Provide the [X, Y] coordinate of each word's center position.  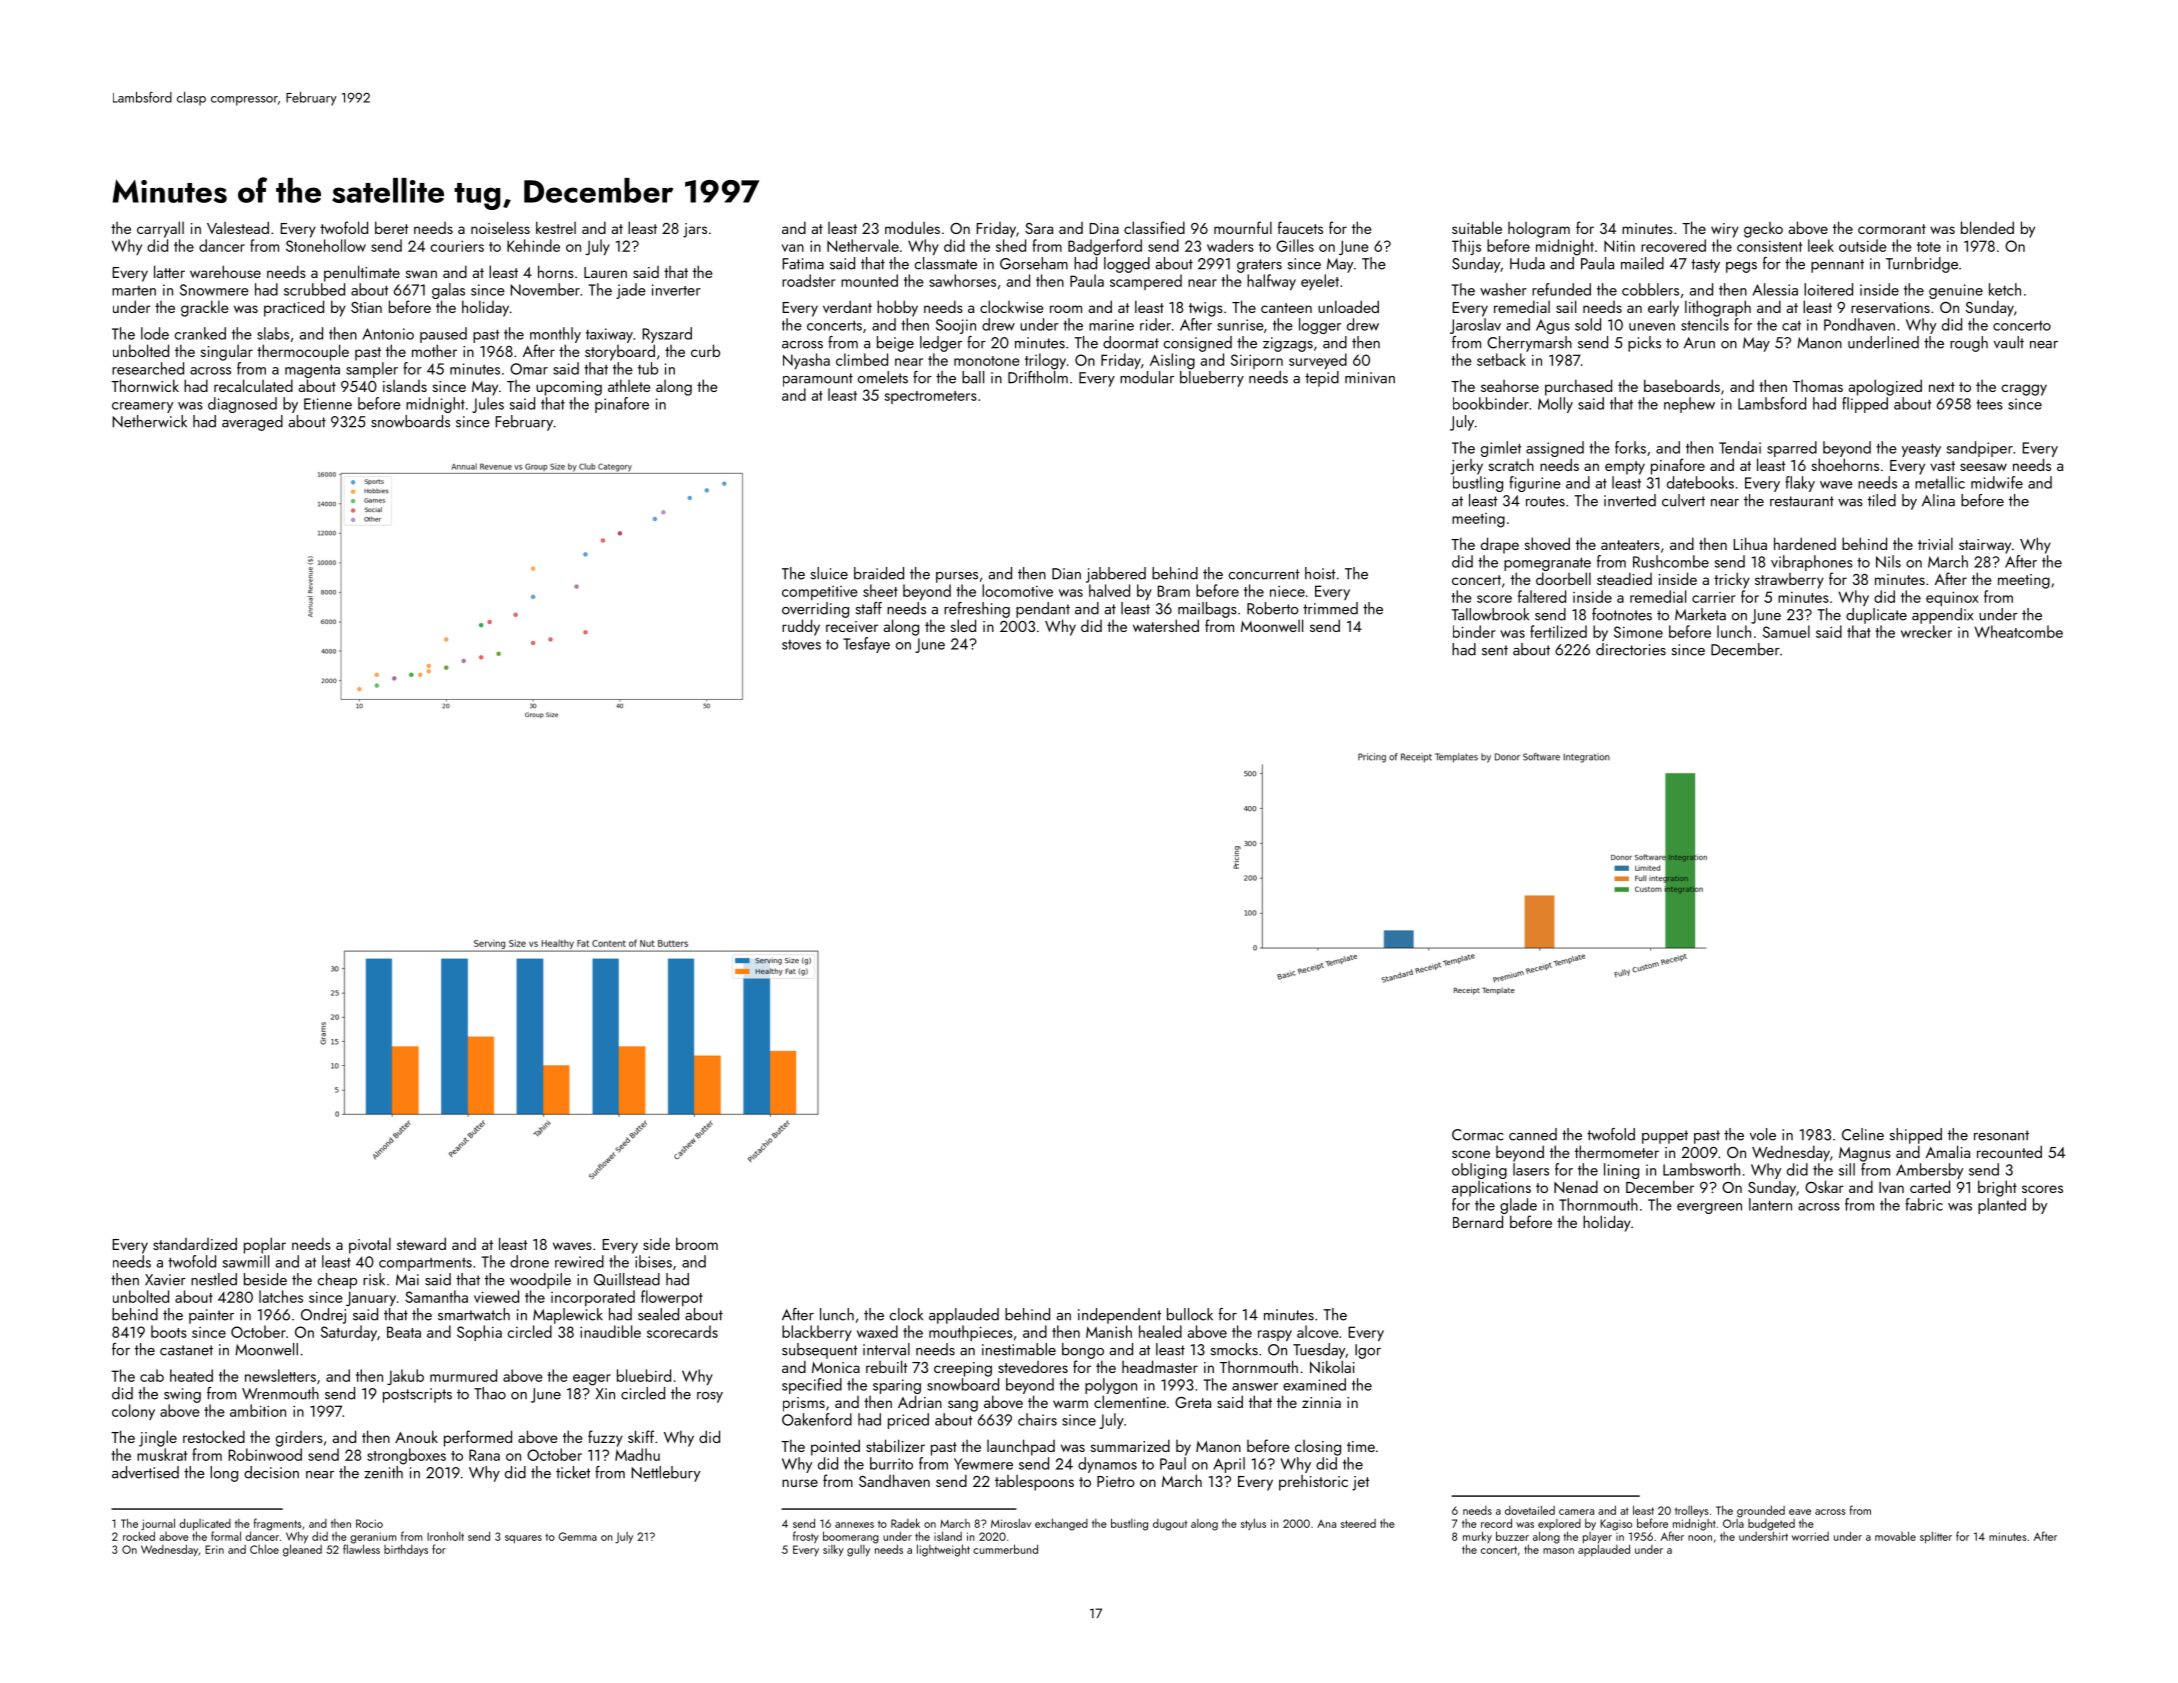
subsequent [819, 1351]
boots [169, 1331]
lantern [1770, 1204]
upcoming [569, 388]
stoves [801, 645]
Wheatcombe [2018, 631]
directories [1631, 649]
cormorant [1892, 229]
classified [1154, 227]
